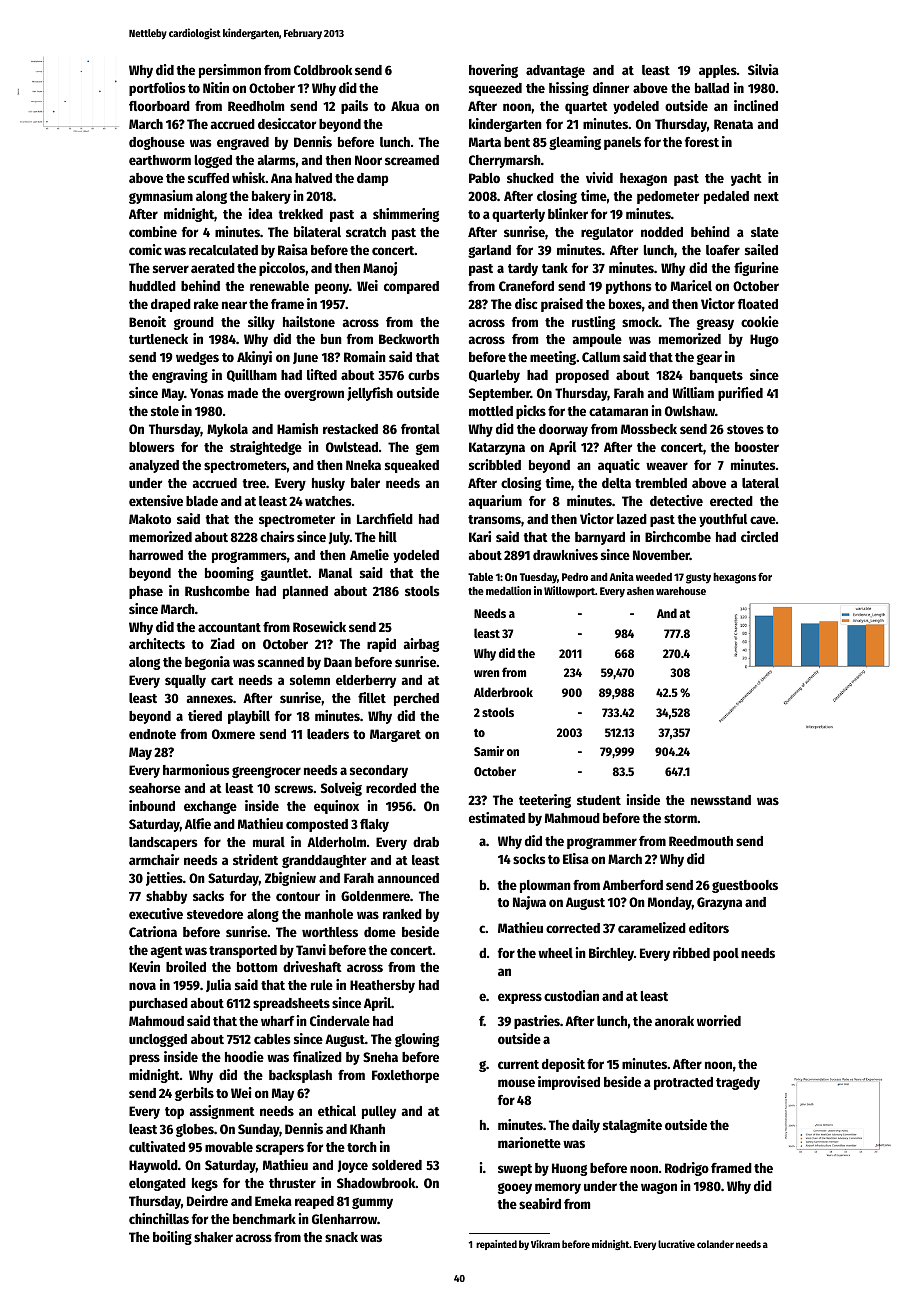 The height and width of the screenshot is (1316, 908). What do you see at coordinates (150, 519) in the screenshot?
I see `Makoto` at bounding box center [150, 519].
